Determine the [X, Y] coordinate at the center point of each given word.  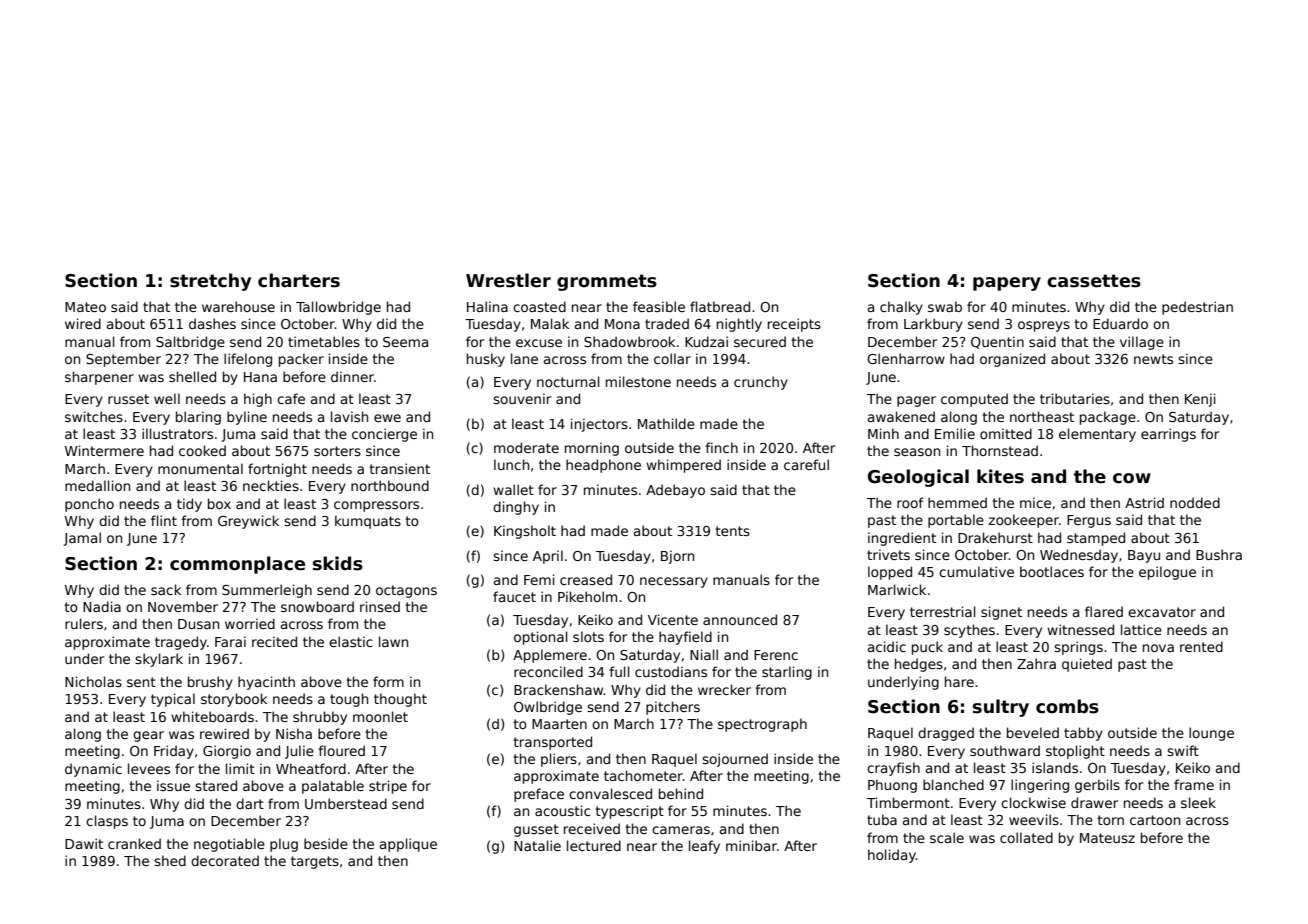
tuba [882, 819]
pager [916, 401]
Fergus [1089, 521]
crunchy [761, 383]
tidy [189, 505]
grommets [607, 282]
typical [173, 700]
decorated [225, 860]
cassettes [1094, 281]
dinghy [516, 508]
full [619, 671]
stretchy [210, 282]
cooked [202, 450]
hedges [919, 665]
